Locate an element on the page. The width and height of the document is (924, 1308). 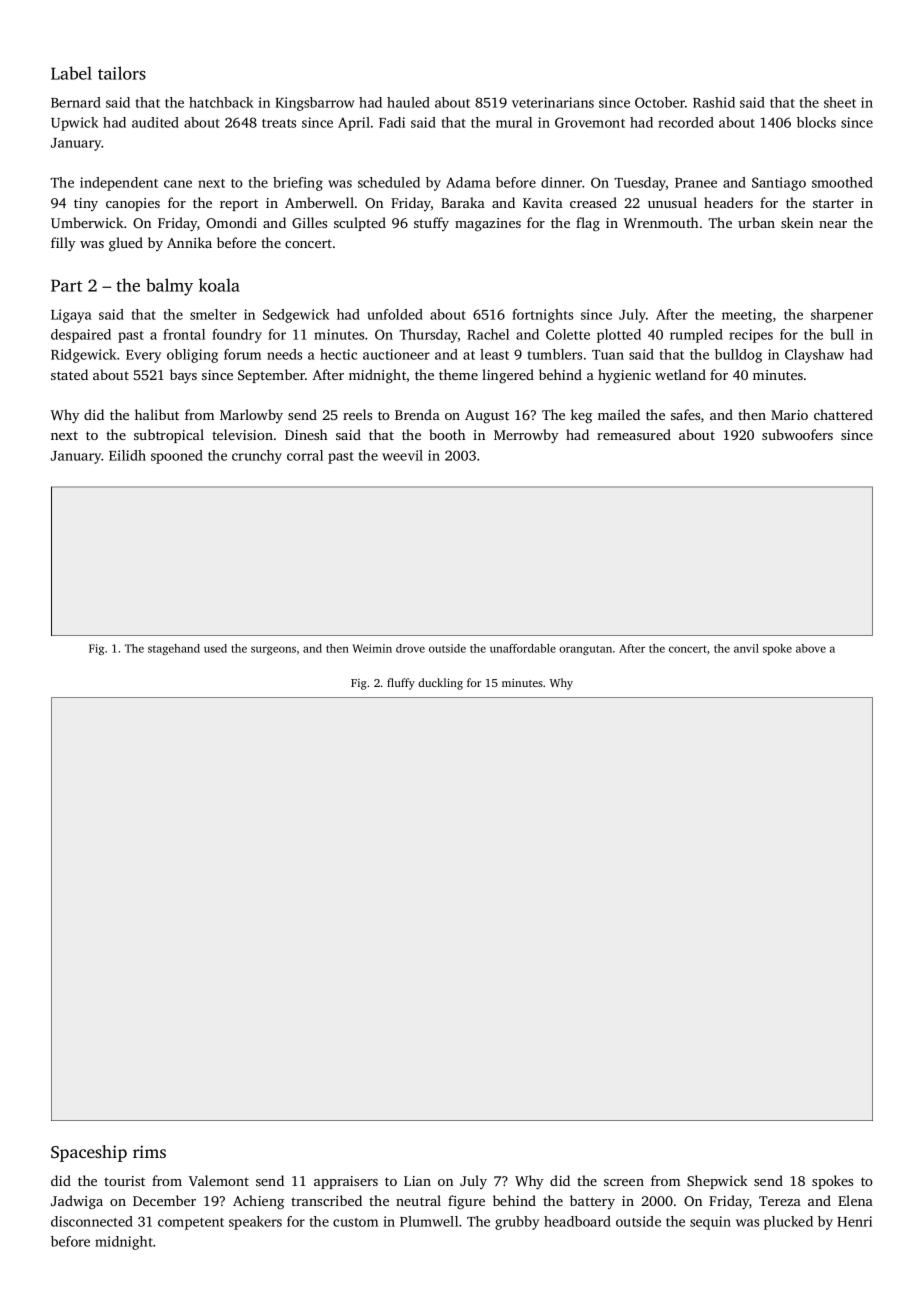
Rashid is located at coordinates (714, 102).
